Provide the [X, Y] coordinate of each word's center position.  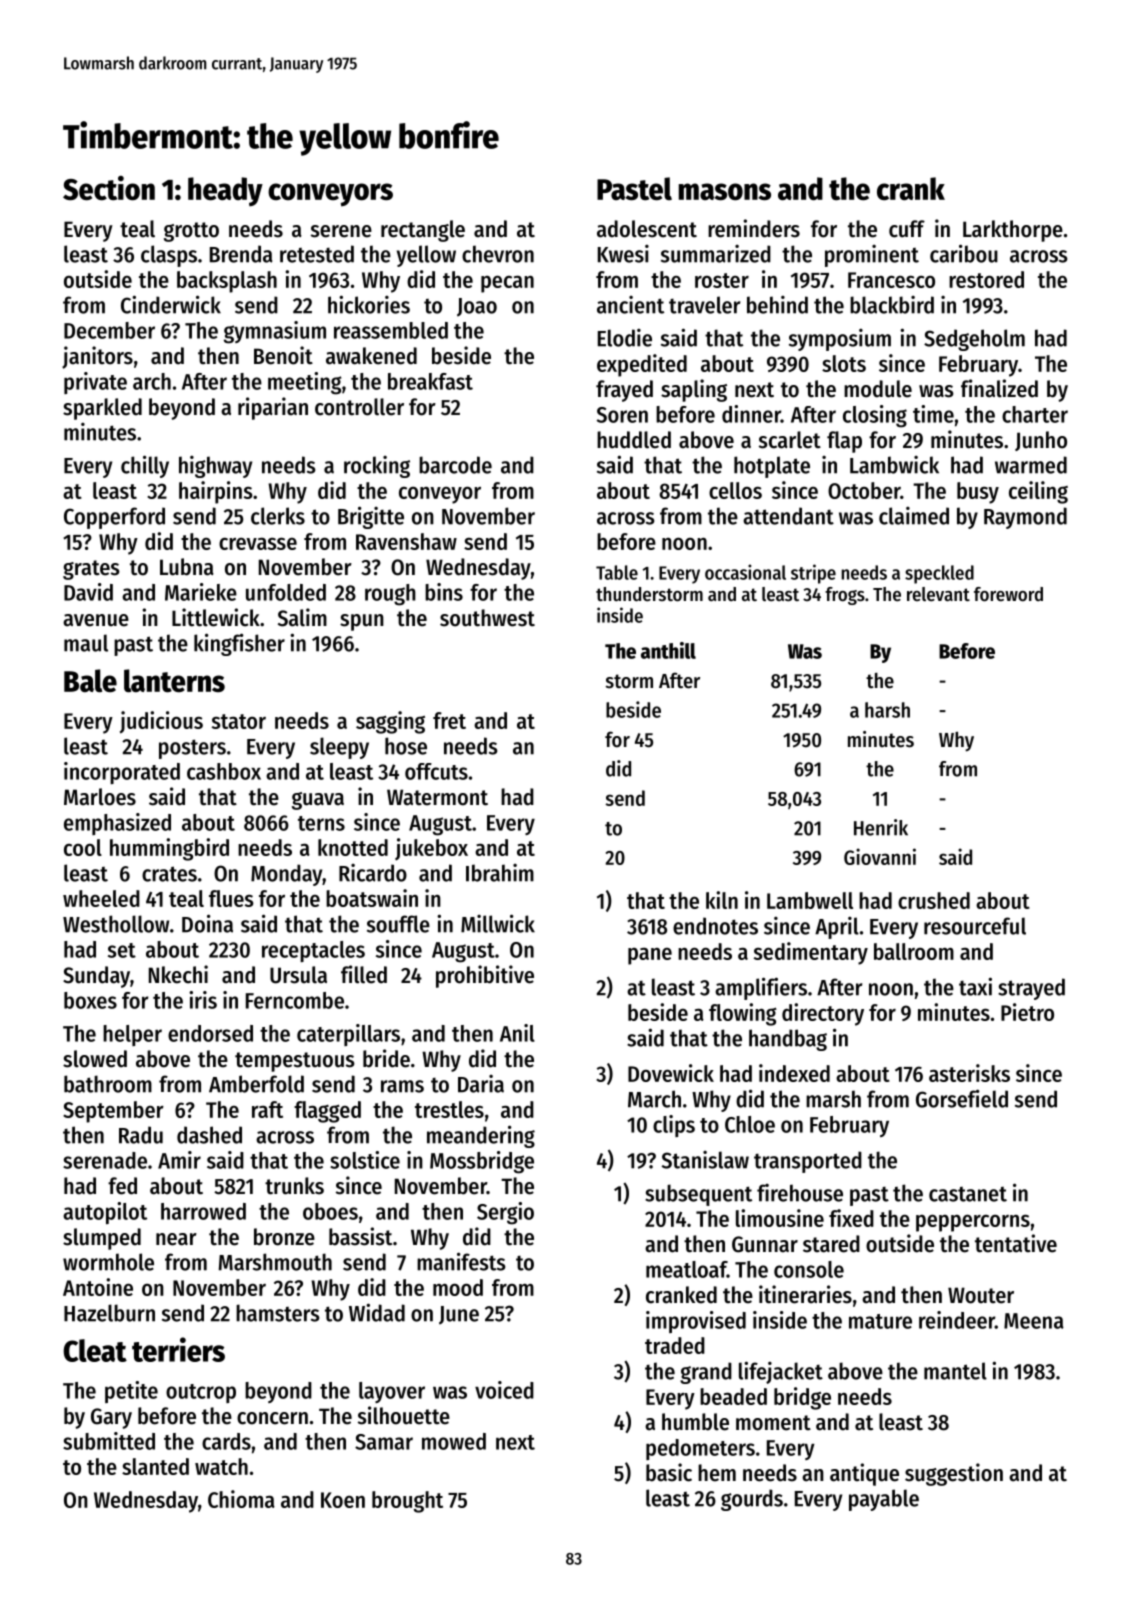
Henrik [881, 827]
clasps [169, 256]
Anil [517, 1033]
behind [777, 304]
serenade [105, 1160]
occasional [745, 572]
